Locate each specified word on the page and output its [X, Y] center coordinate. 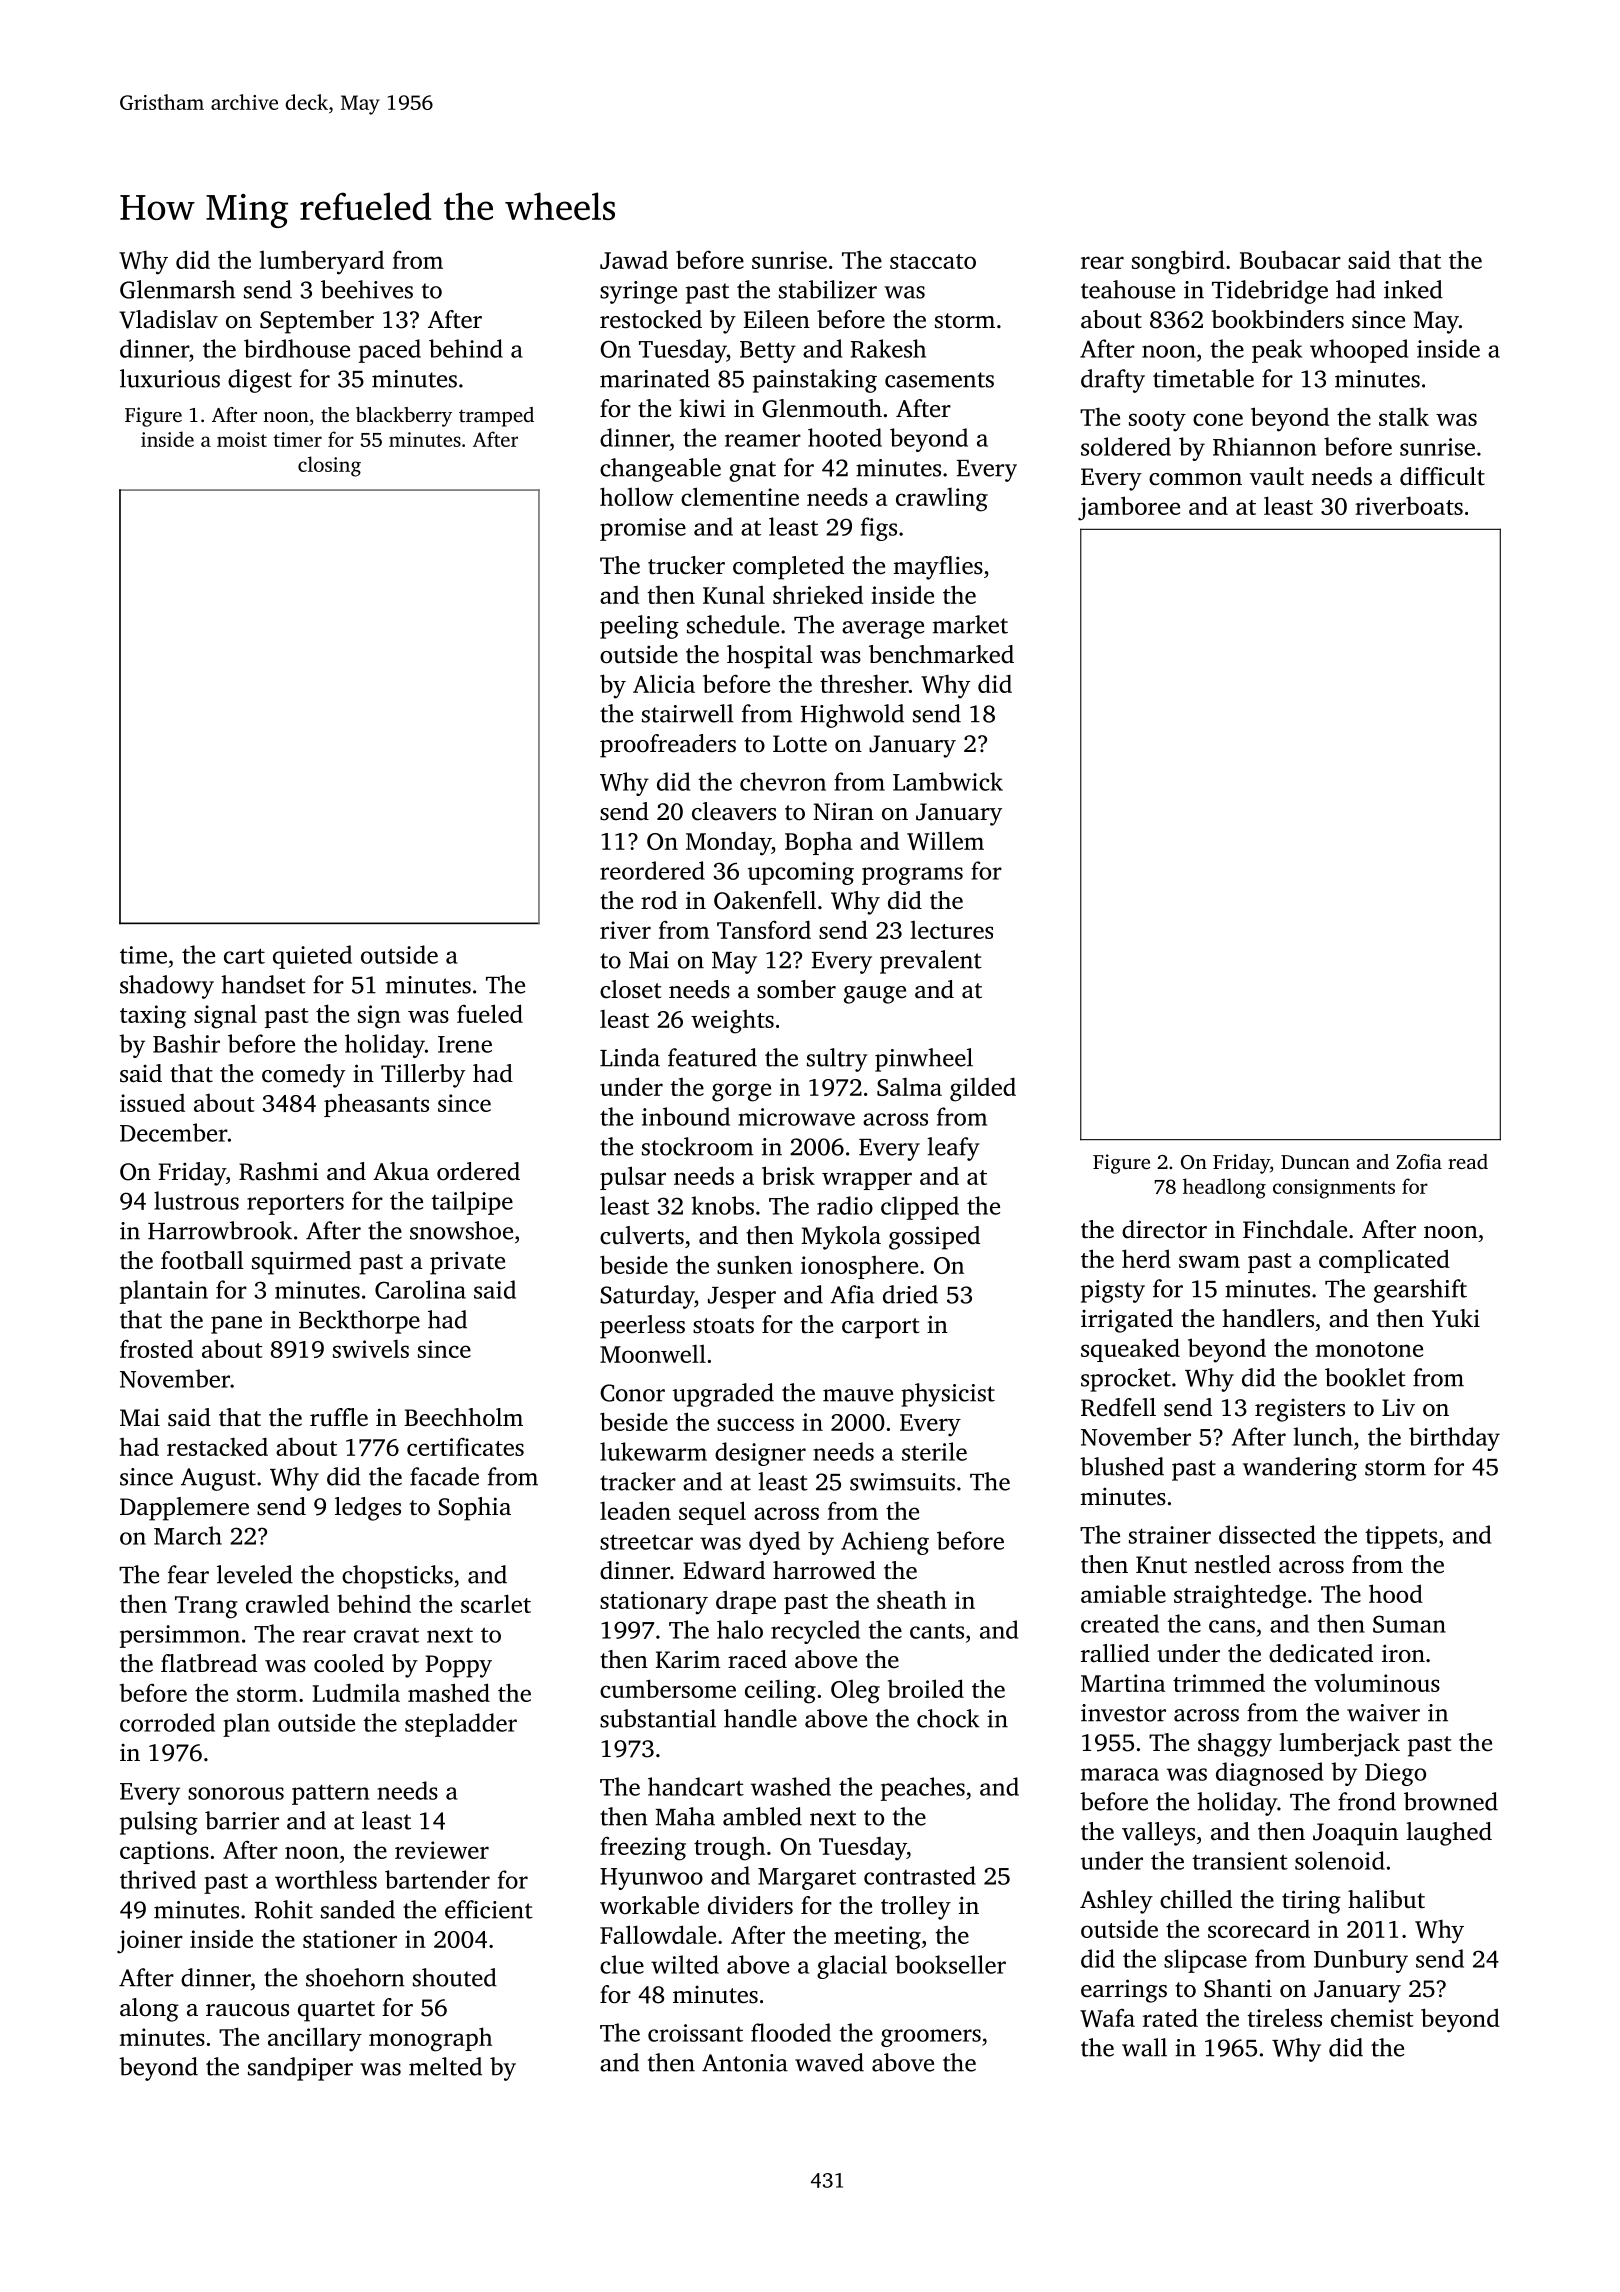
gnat [752, 471]
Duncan [1315, 1162]
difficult [1442, 476]
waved [829, 2062]
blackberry [404, 417]
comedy [303, 1076]
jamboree [1129, 508]
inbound [686, 1116]
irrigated [1127, 1321]
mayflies [938, 568]
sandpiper [300, 2069]
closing [329, 466]
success [755, 1424]
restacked [217, 1446]
